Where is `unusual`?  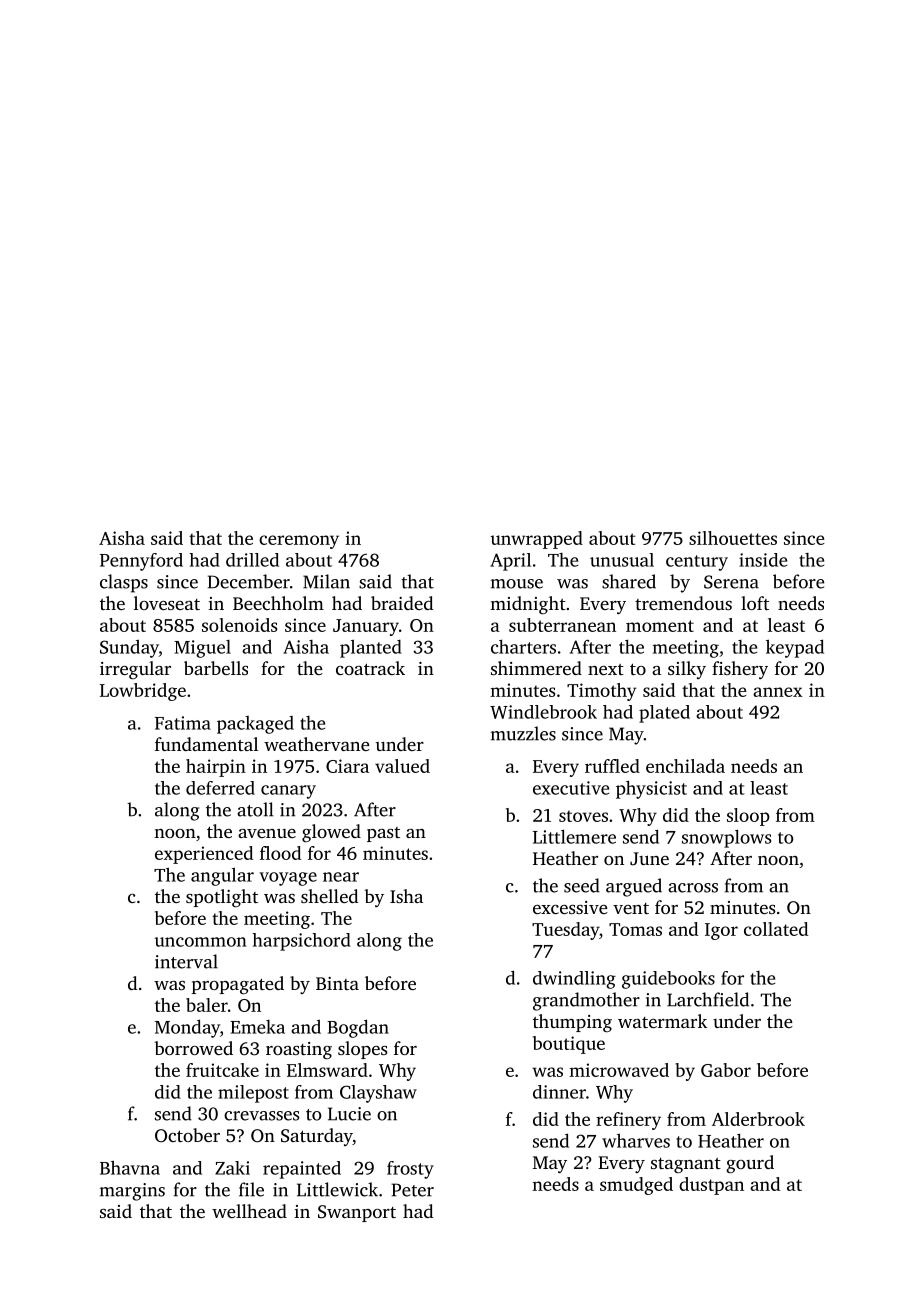 unusual is located at coordinates (622, 560).
